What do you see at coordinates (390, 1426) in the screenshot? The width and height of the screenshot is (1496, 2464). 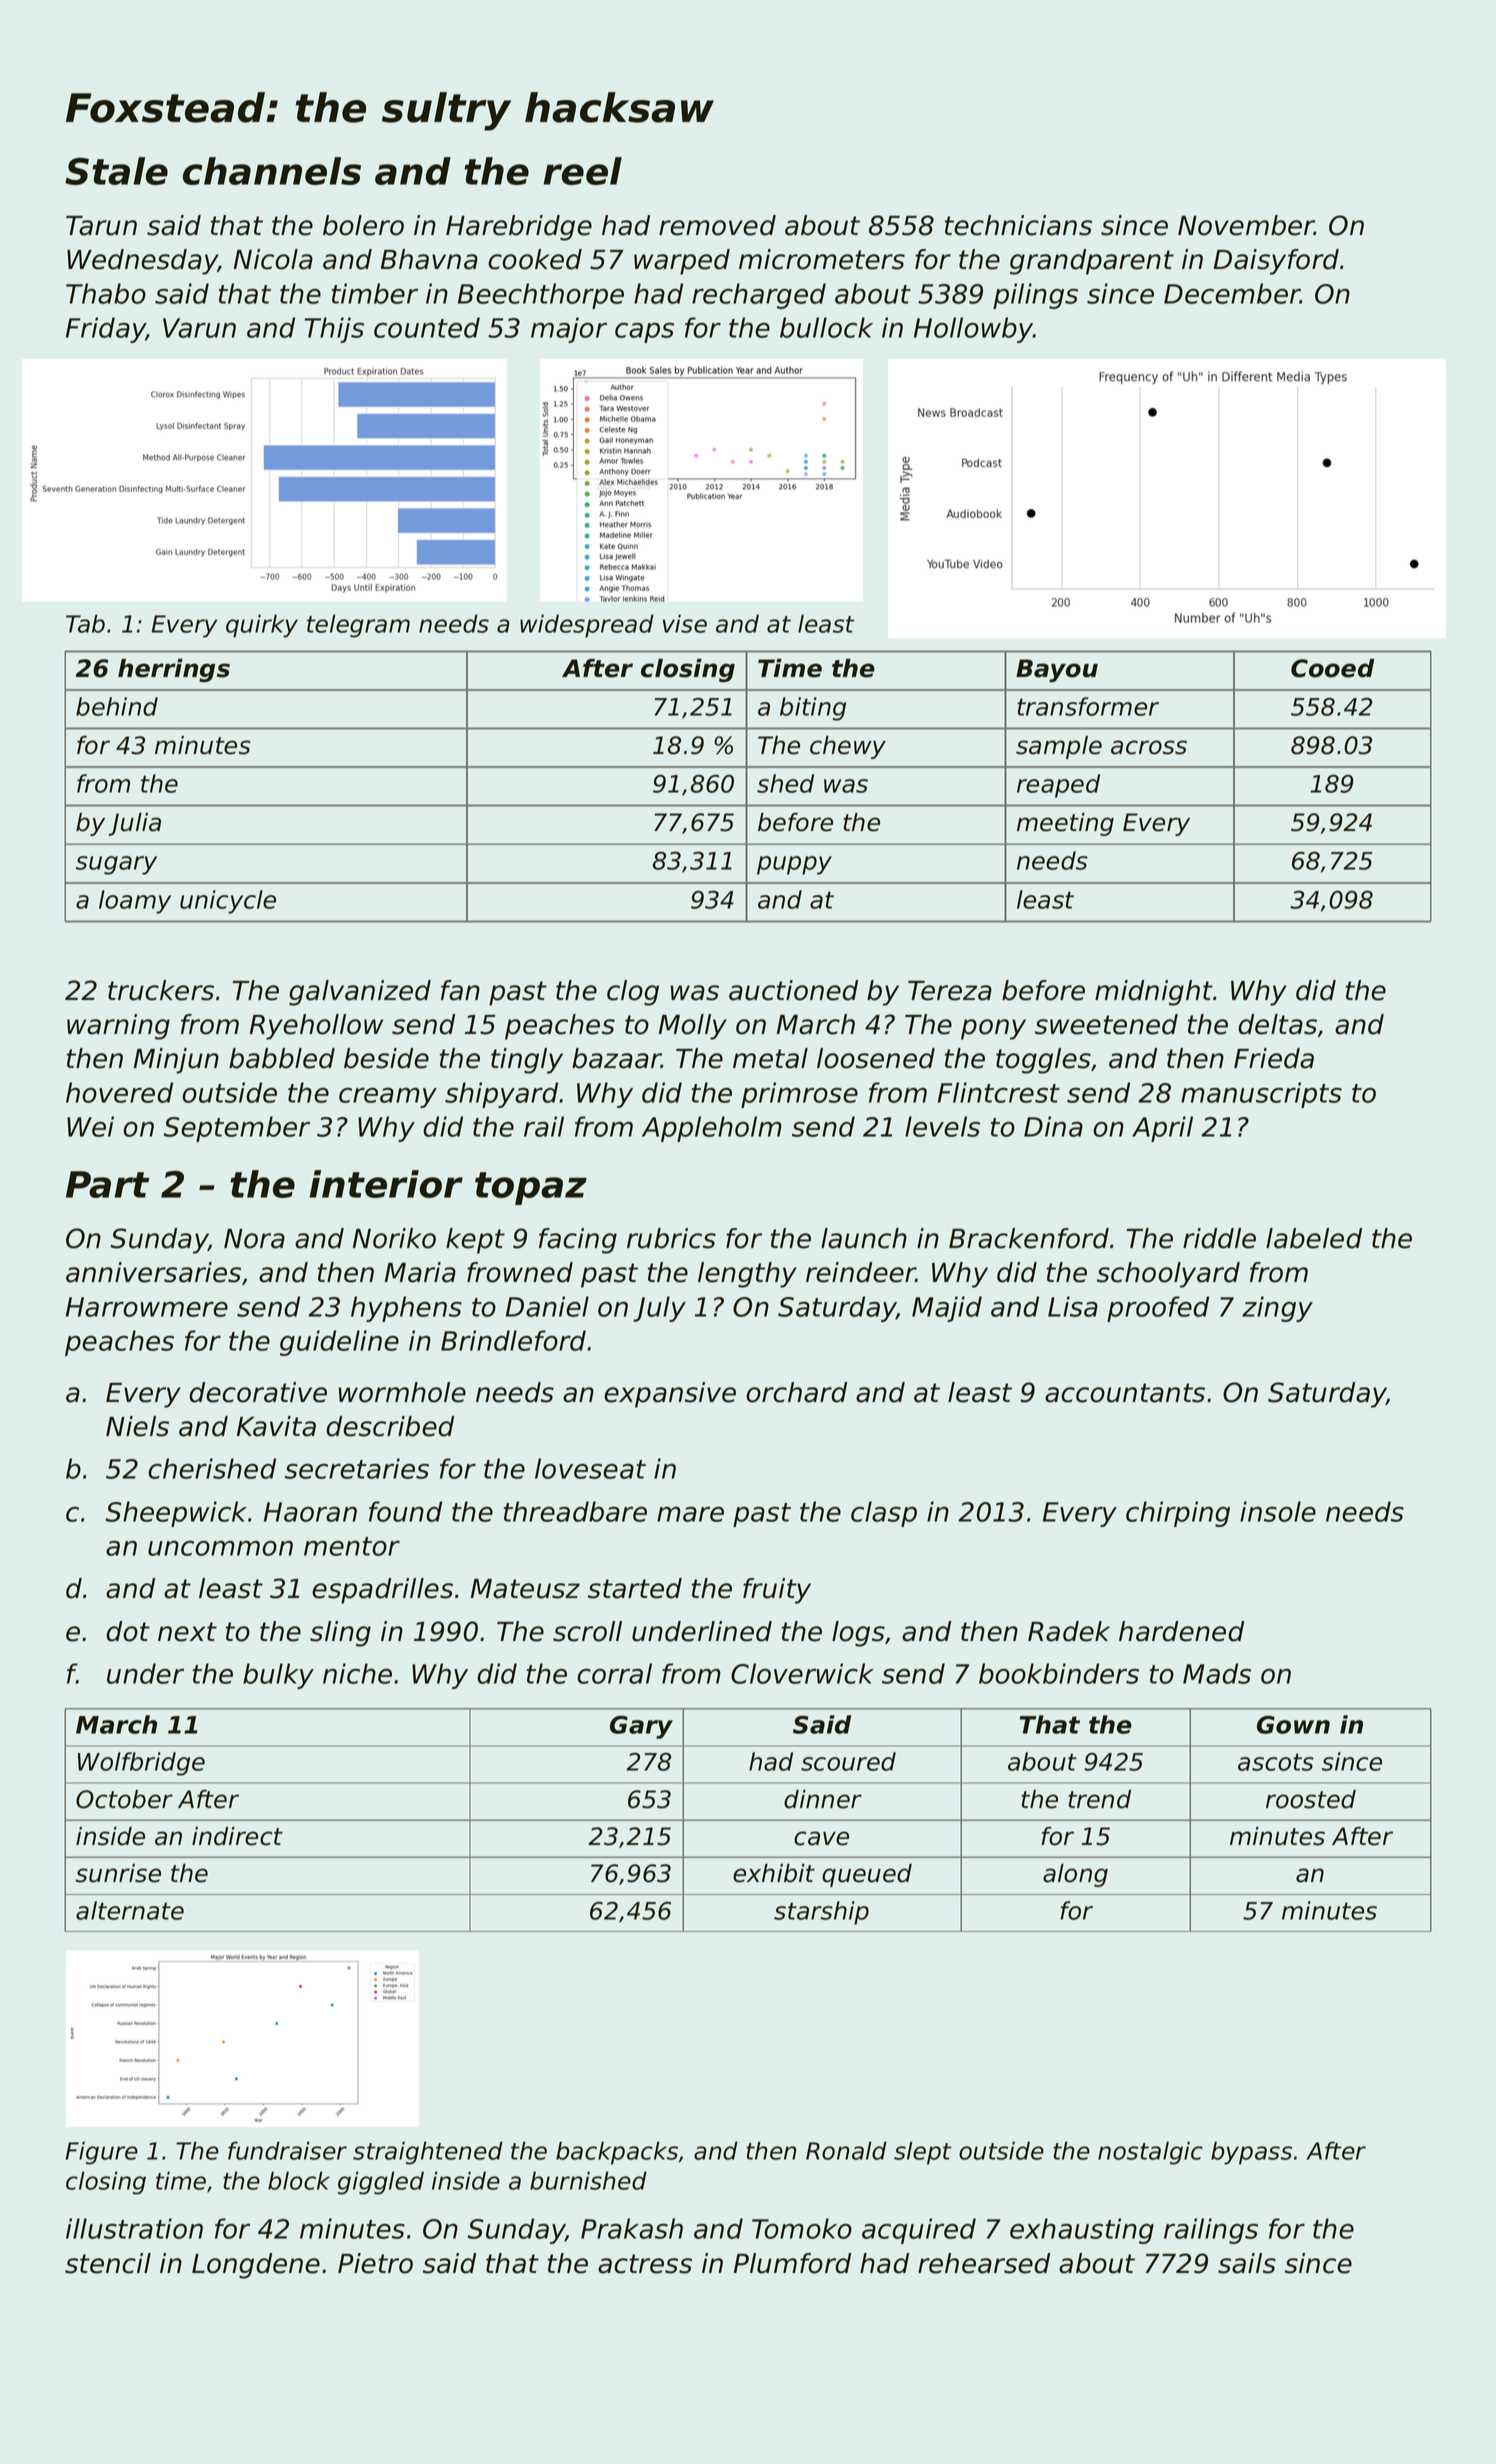 I see `described` at bounding box center [390, 1426].
